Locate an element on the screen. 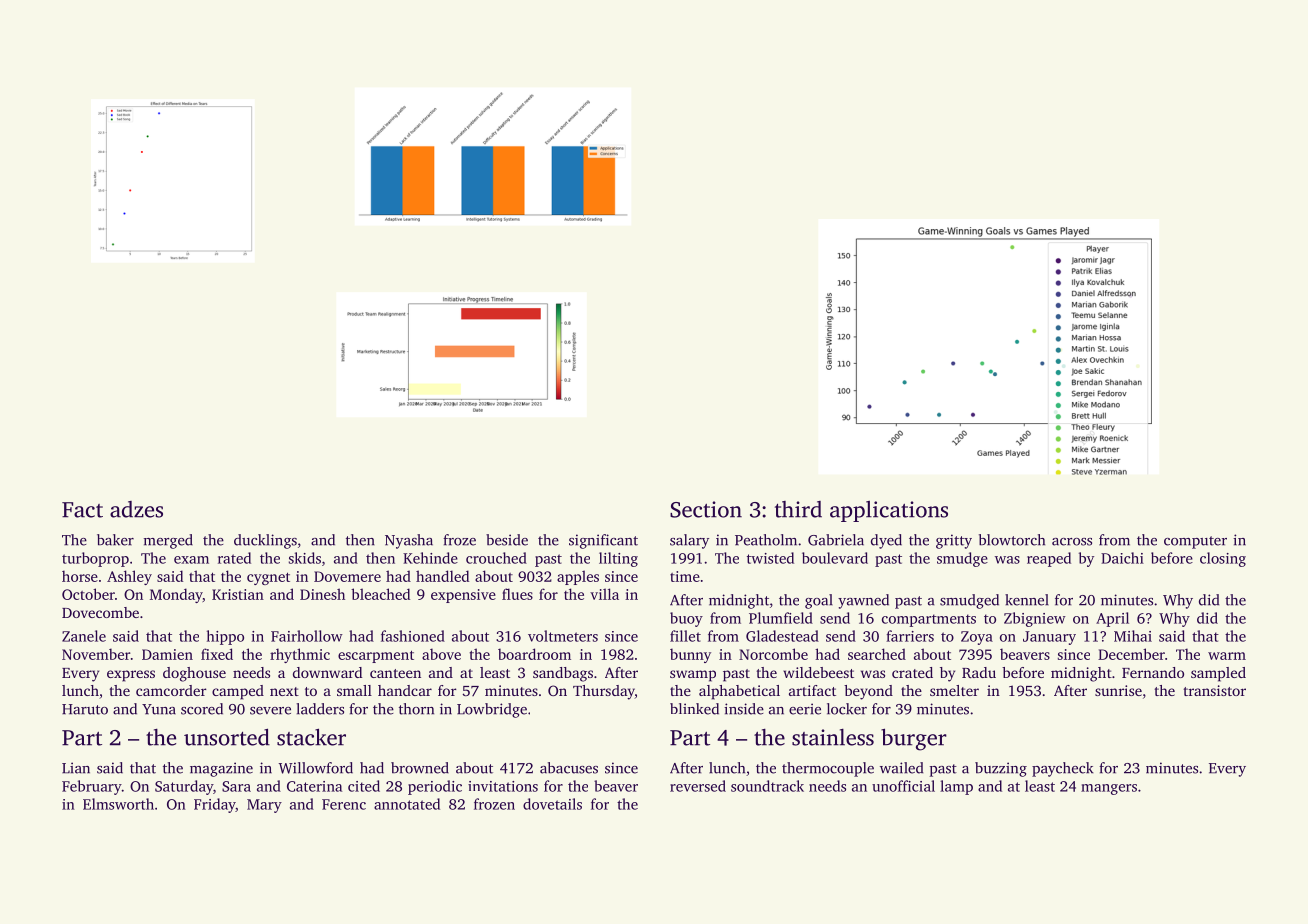 This screenshot has height=924, width=1308. above is located at coordinates (441, 654).
